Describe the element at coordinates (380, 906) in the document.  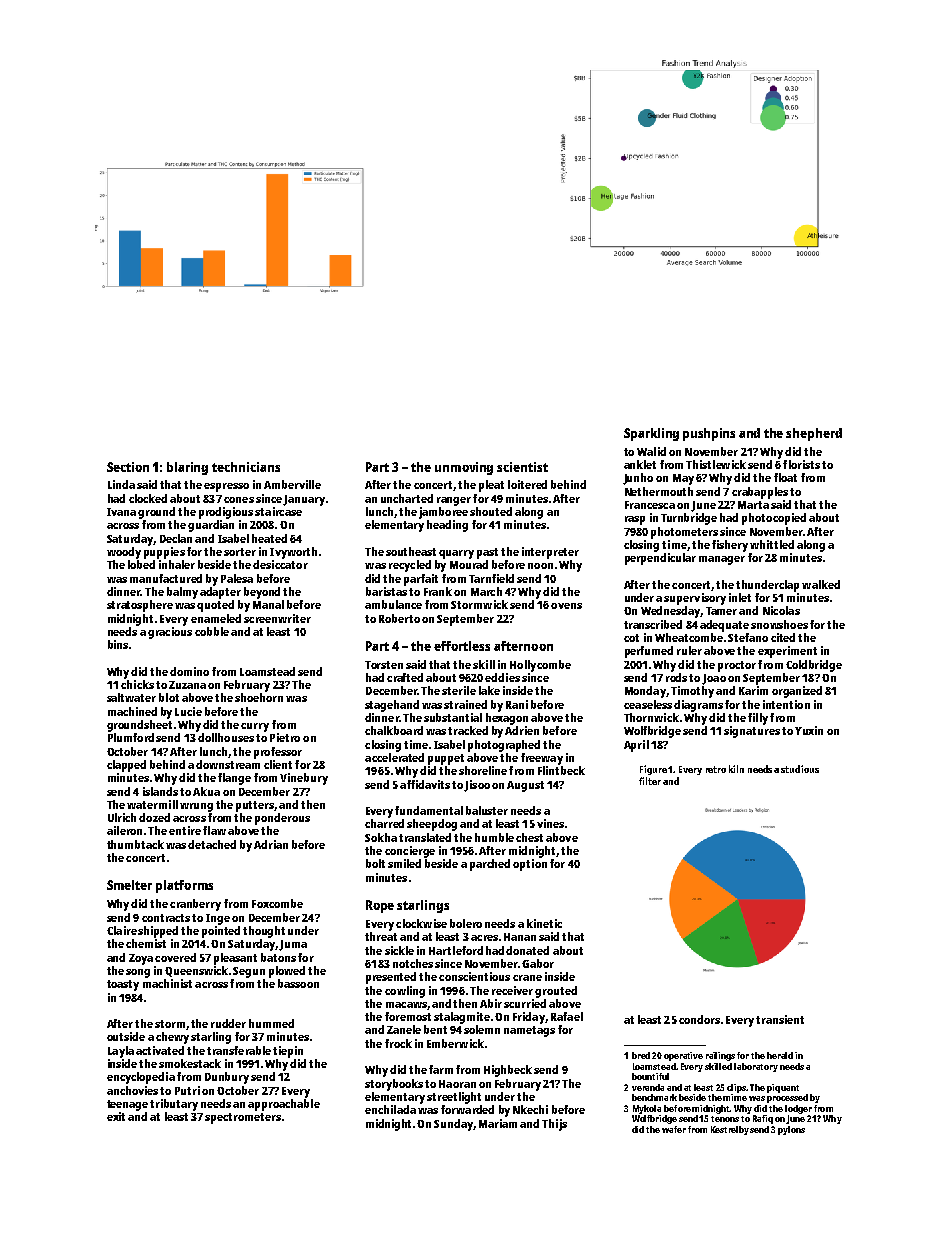
I see `Rope` at that location.
